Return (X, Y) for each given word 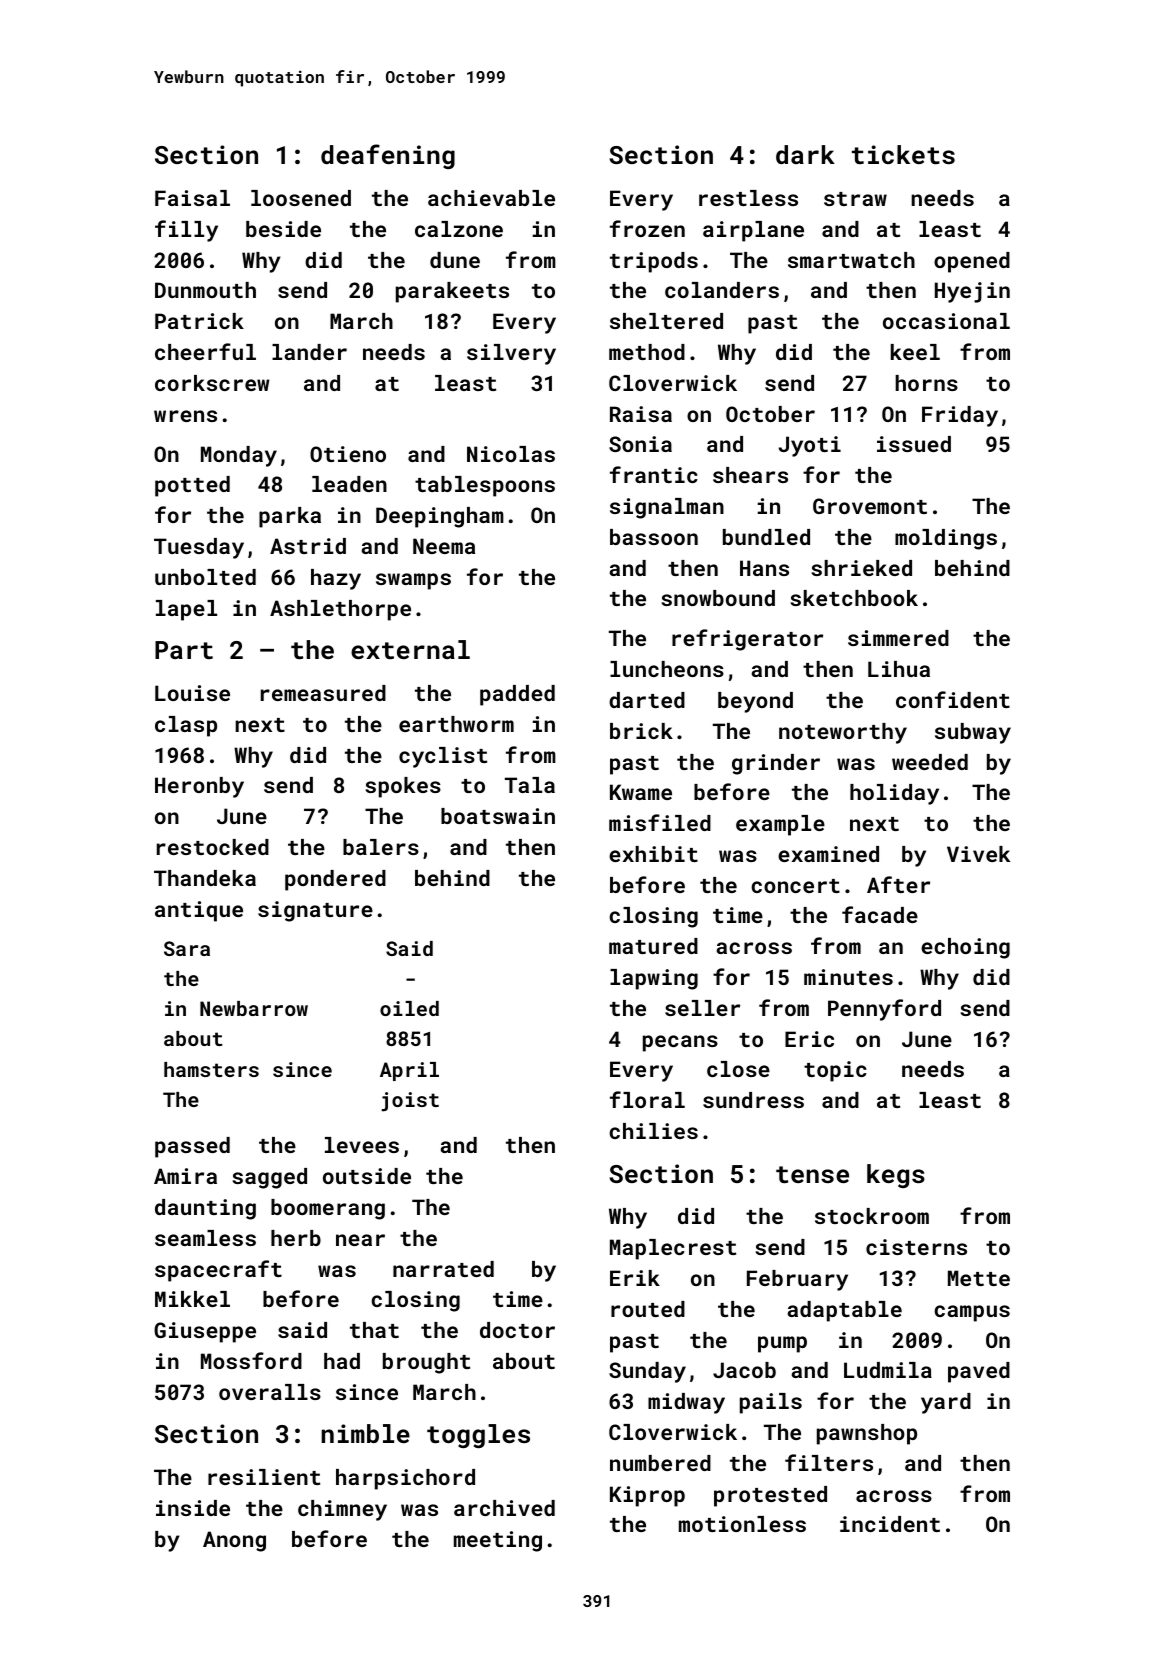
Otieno (348, 454)
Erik (635, 1278)
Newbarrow (254, 1008)
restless (748, 198)
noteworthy (843, 733)
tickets (903, 154)
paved (979, 1372)
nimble (365, 1433)
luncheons (667, 669)
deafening (388, 156)
